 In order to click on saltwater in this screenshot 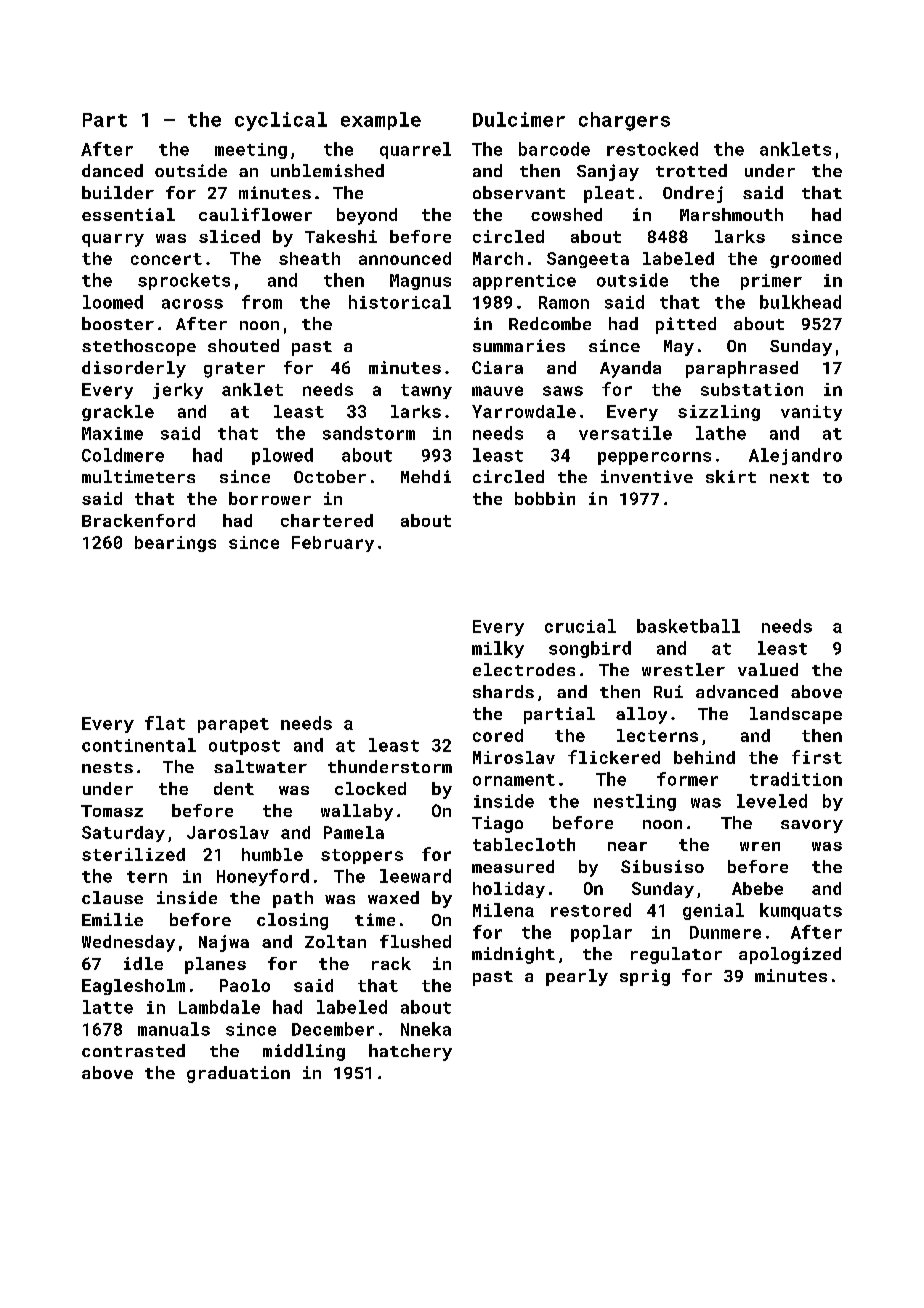, I will do `click(260, 766)`.
